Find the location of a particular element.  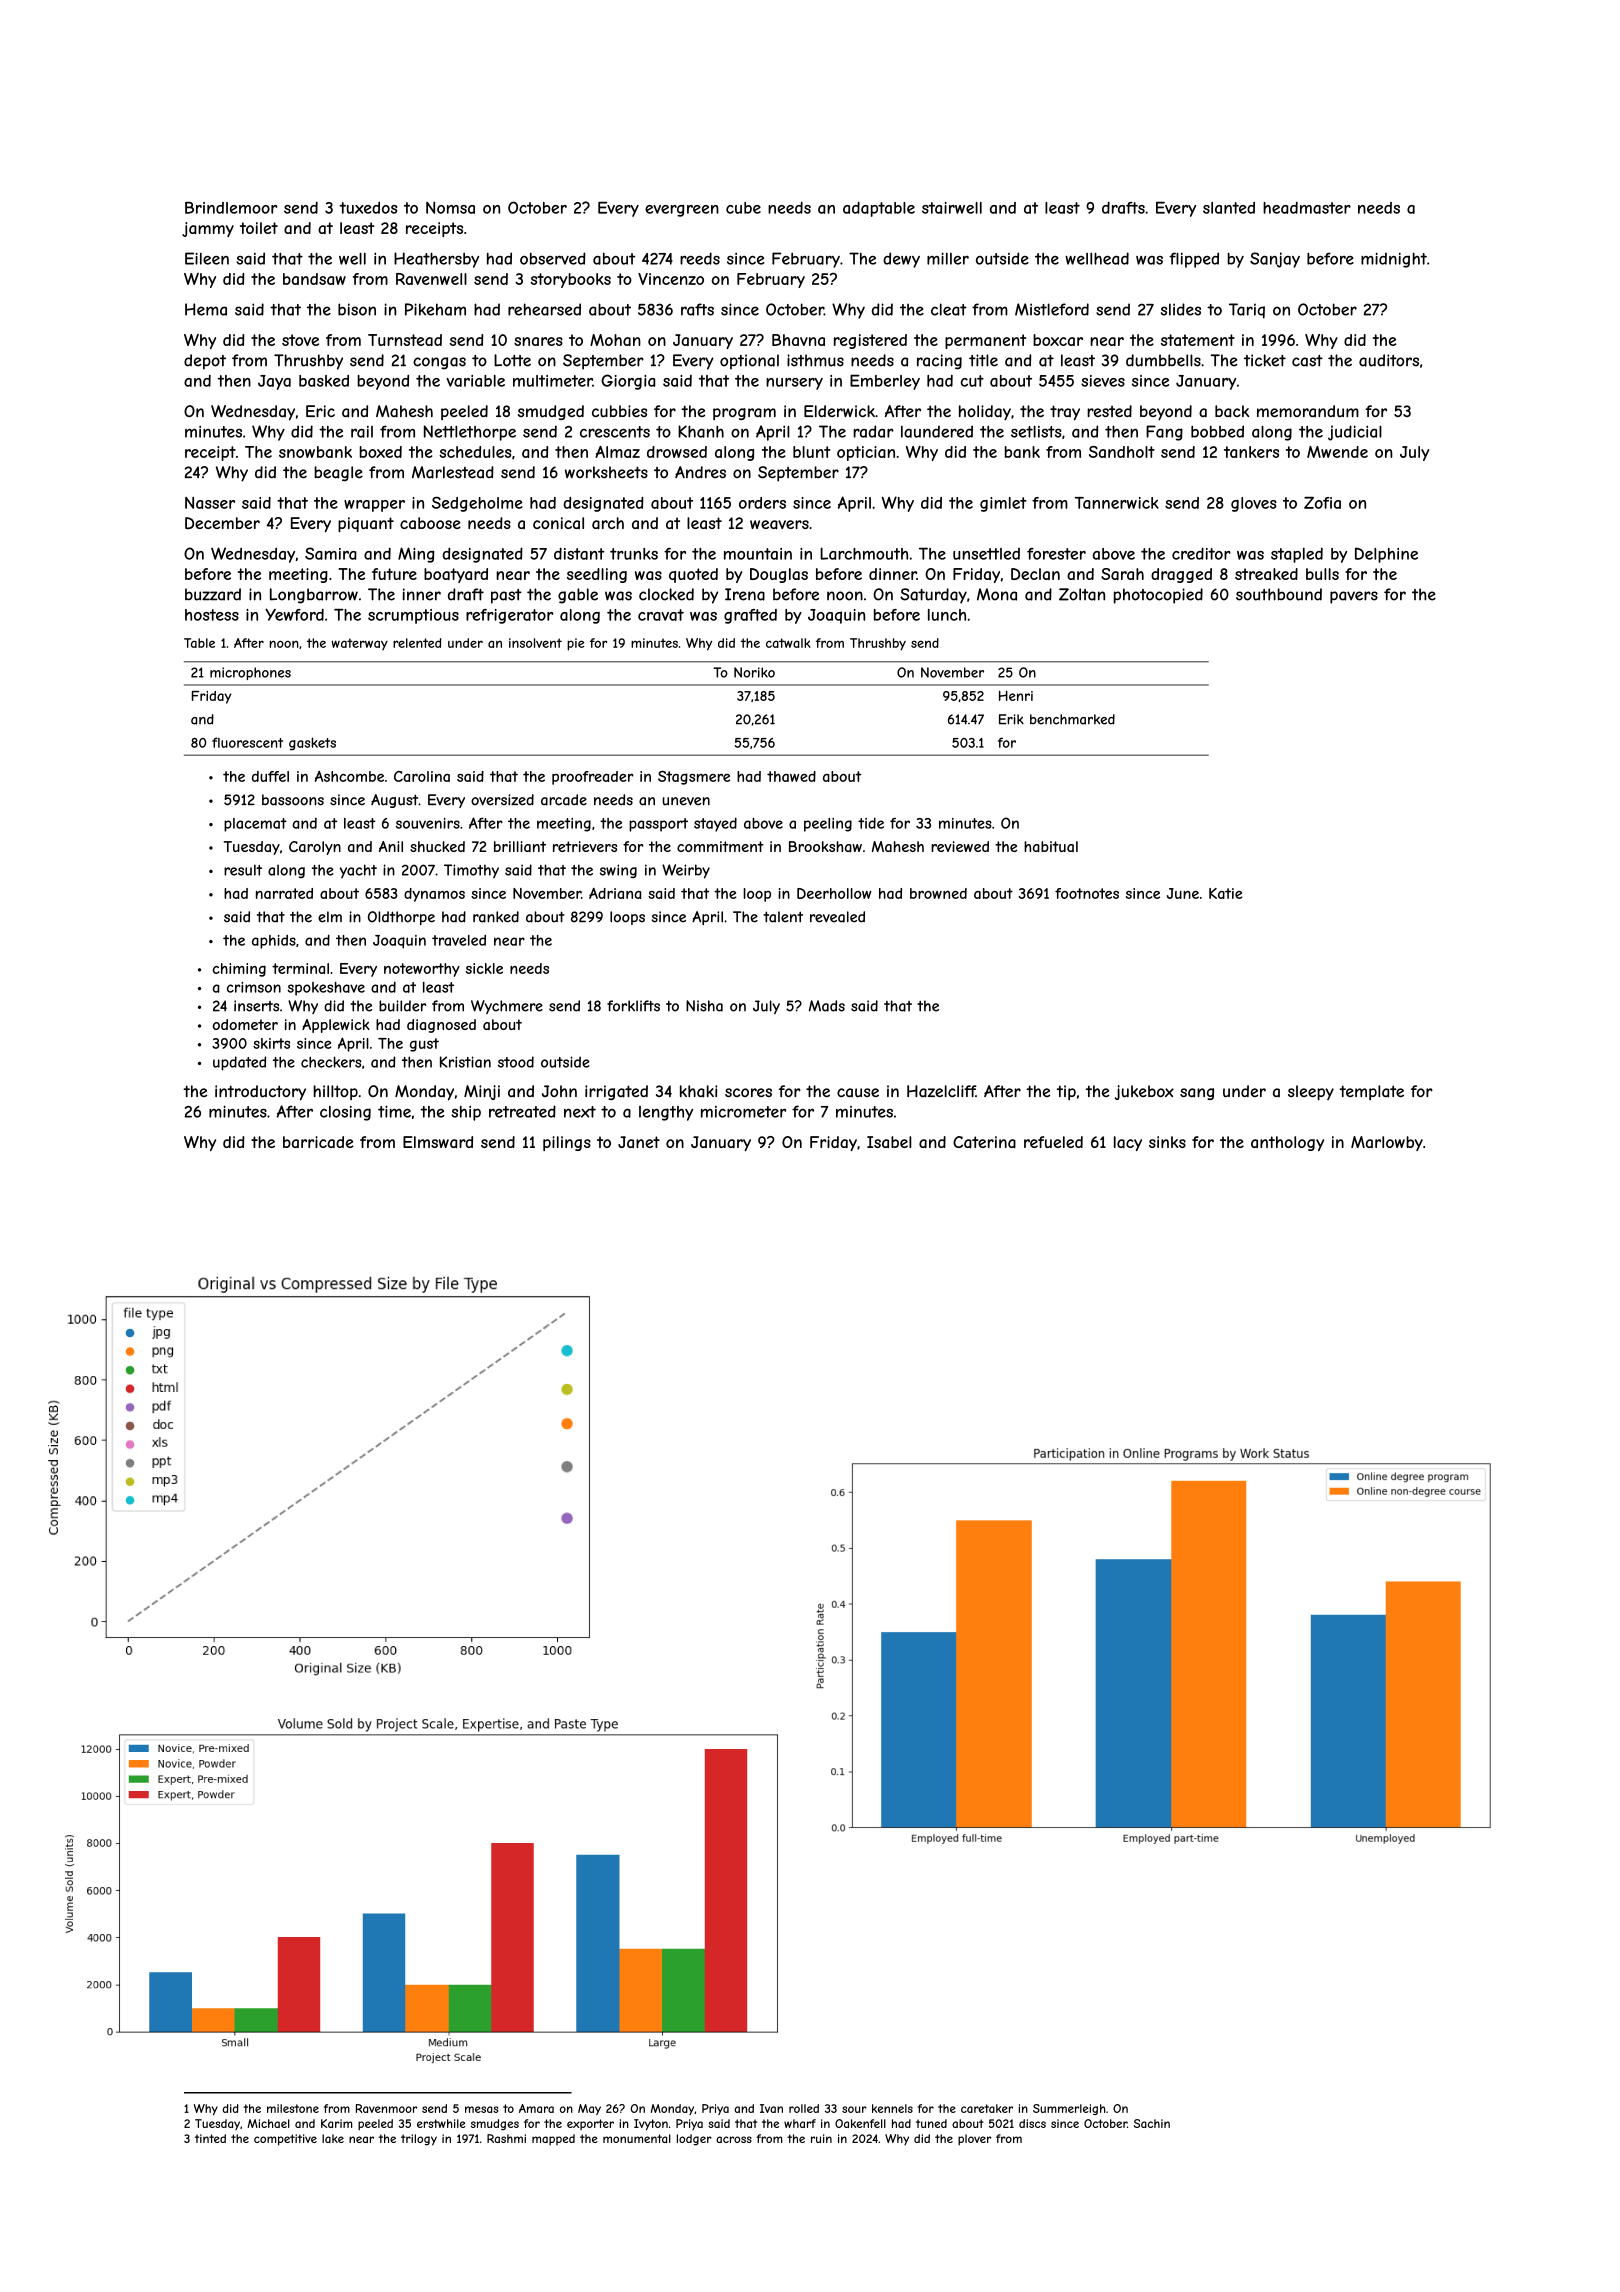

milestone is located at coordinates (293, 2108).
